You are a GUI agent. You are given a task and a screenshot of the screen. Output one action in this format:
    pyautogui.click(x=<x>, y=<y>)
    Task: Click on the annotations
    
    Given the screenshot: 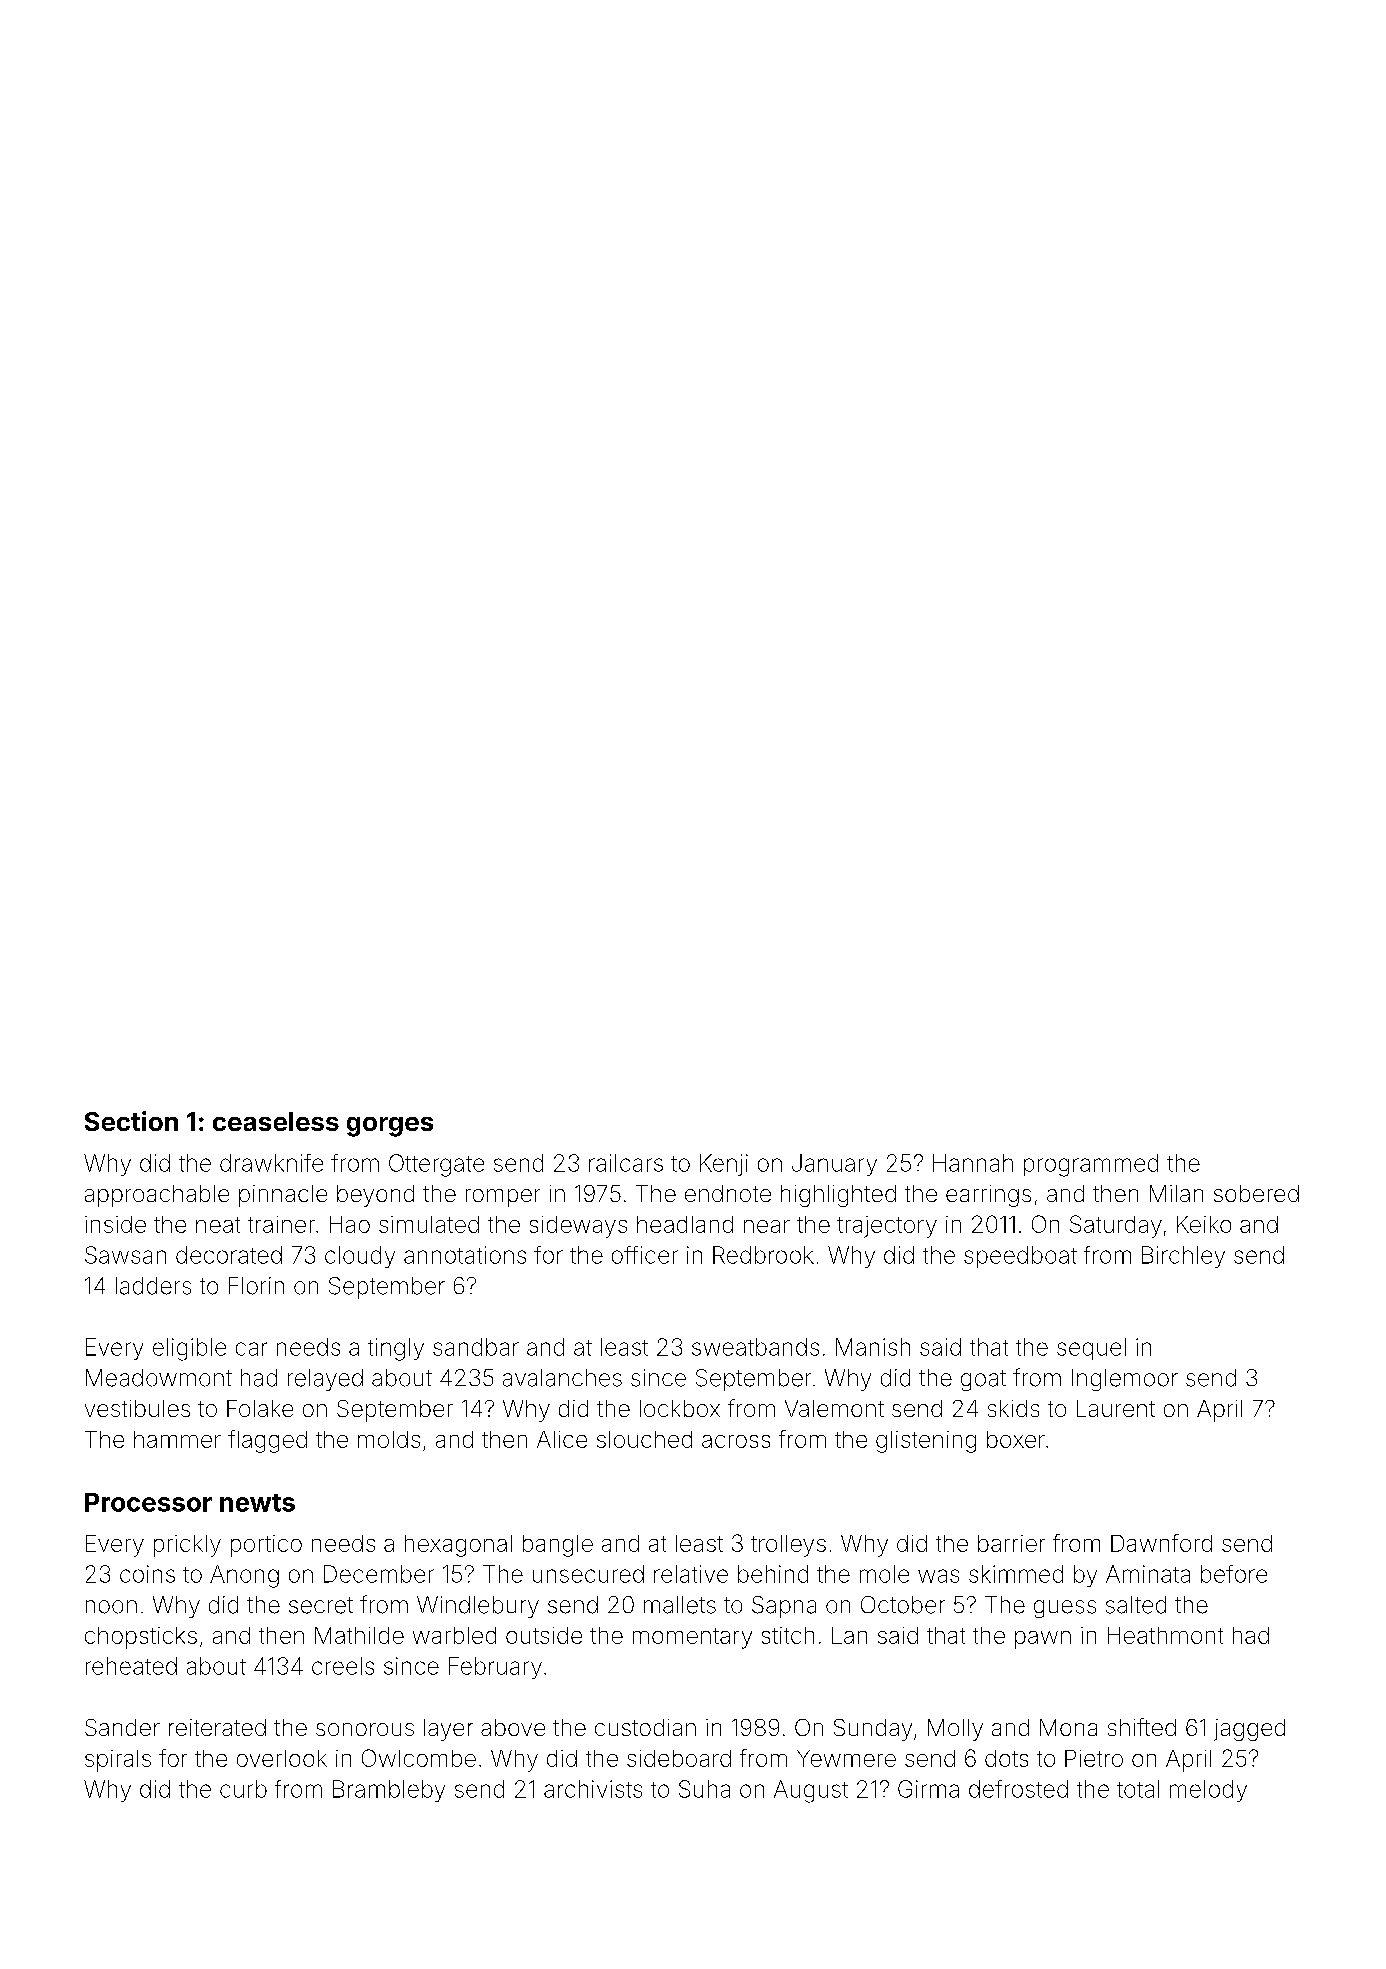 What is the action you would take?
    pyautogui.click(x=465, y=1255)
